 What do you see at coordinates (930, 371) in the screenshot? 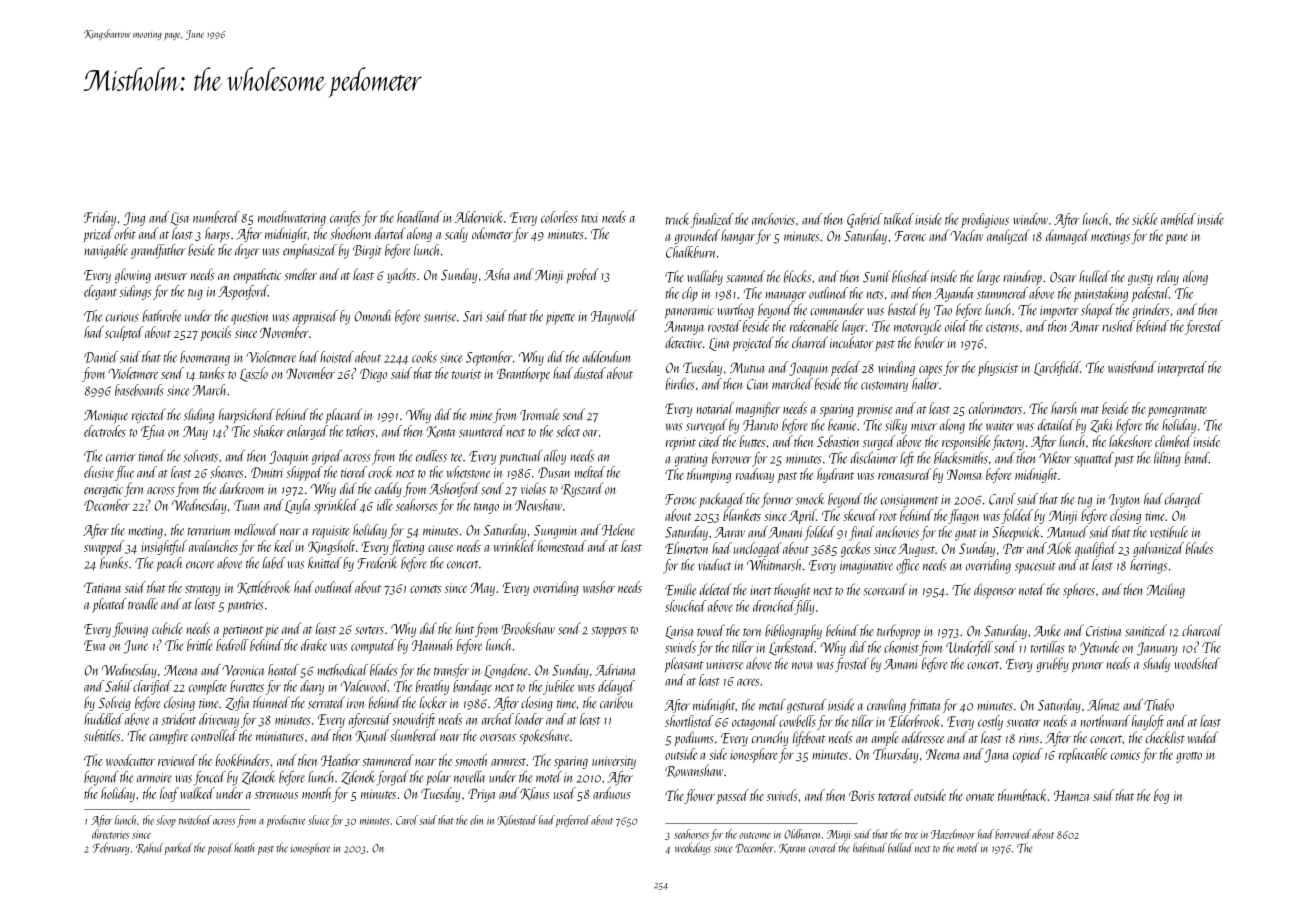
I see `capes` at bounding box center [930, 371].
